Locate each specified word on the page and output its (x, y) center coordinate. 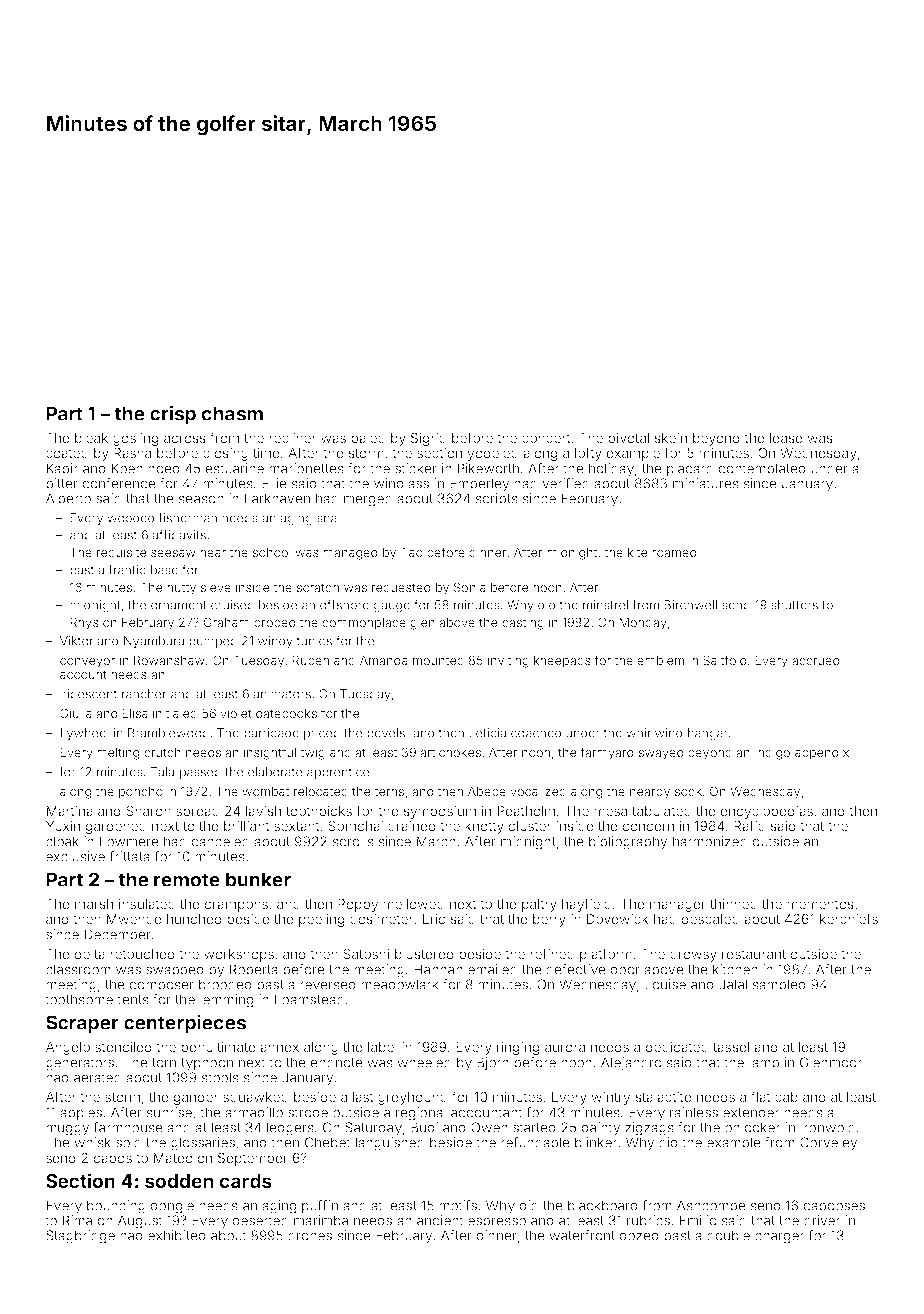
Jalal (733, 984)
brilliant (247, 825)
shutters (794, 605)
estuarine (235, 468)
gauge (391, 607)
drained (411, 825)
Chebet (328, 1142)
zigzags (649, 1129)
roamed (674, 552)
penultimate (218, 1048)
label (382, 1047)
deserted (260, 1220)
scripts (497, 500)
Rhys (84, 623)
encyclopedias (767, 812)
